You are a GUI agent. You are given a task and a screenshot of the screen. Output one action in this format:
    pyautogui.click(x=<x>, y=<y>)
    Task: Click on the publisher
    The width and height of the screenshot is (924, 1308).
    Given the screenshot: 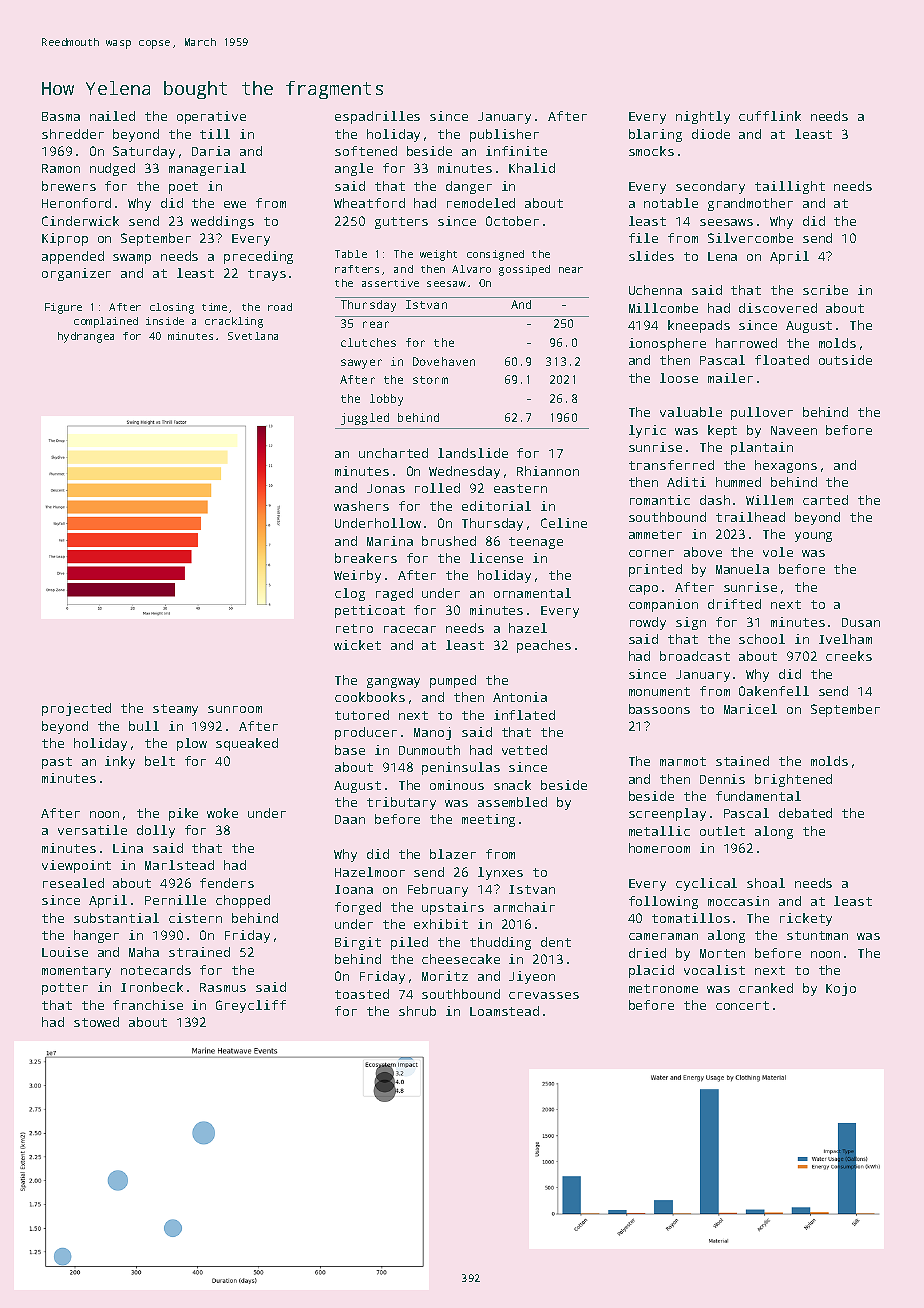 What is the action you would take?
    pyautogui.click(x=504, y=135)
